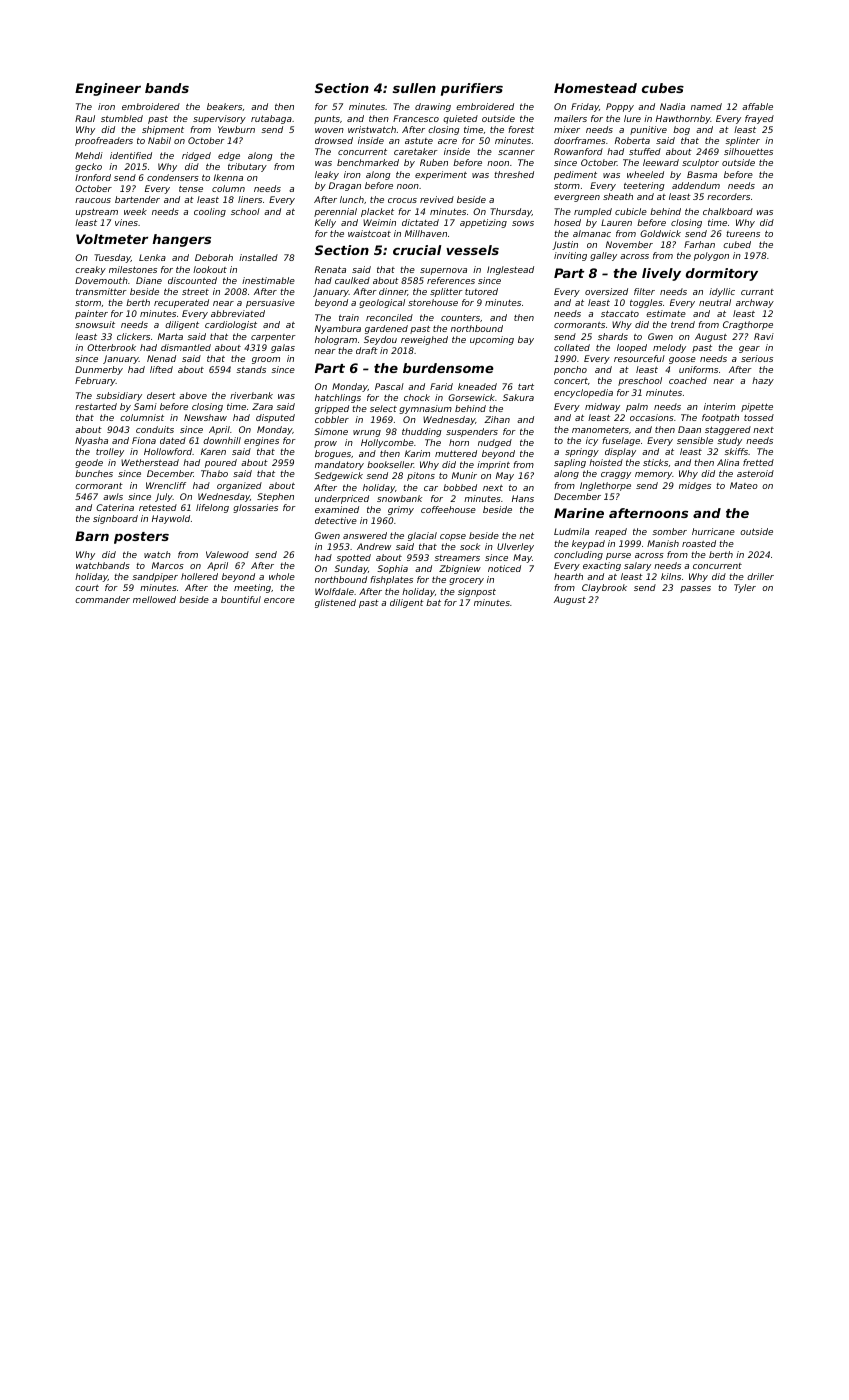 The height and width of the screenshot is (1400, 849). I want to click on punts, so click(327, 120).
